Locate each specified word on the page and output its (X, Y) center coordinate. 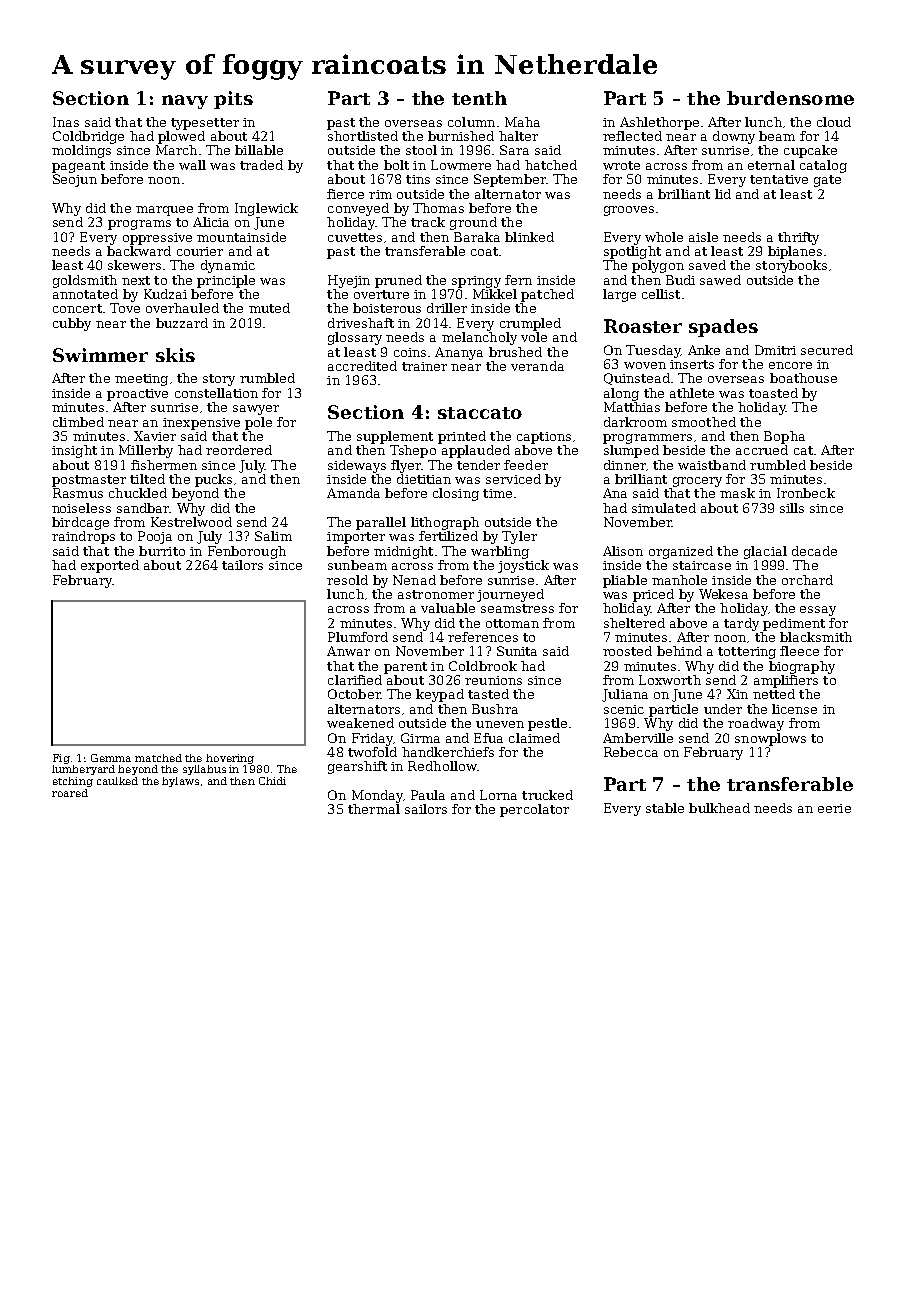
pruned (398, 281)
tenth (479, 98)
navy (185, 102)
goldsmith (85, 281)
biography (802, 667)
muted (269, 308)
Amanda (353, 493)
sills (792, 508)
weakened (360, 723)
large (619, 295)
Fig (61, 759)
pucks (213, 480)
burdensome (790, 98)
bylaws (180, 782)
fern (518, 280)
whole (664, 237)
